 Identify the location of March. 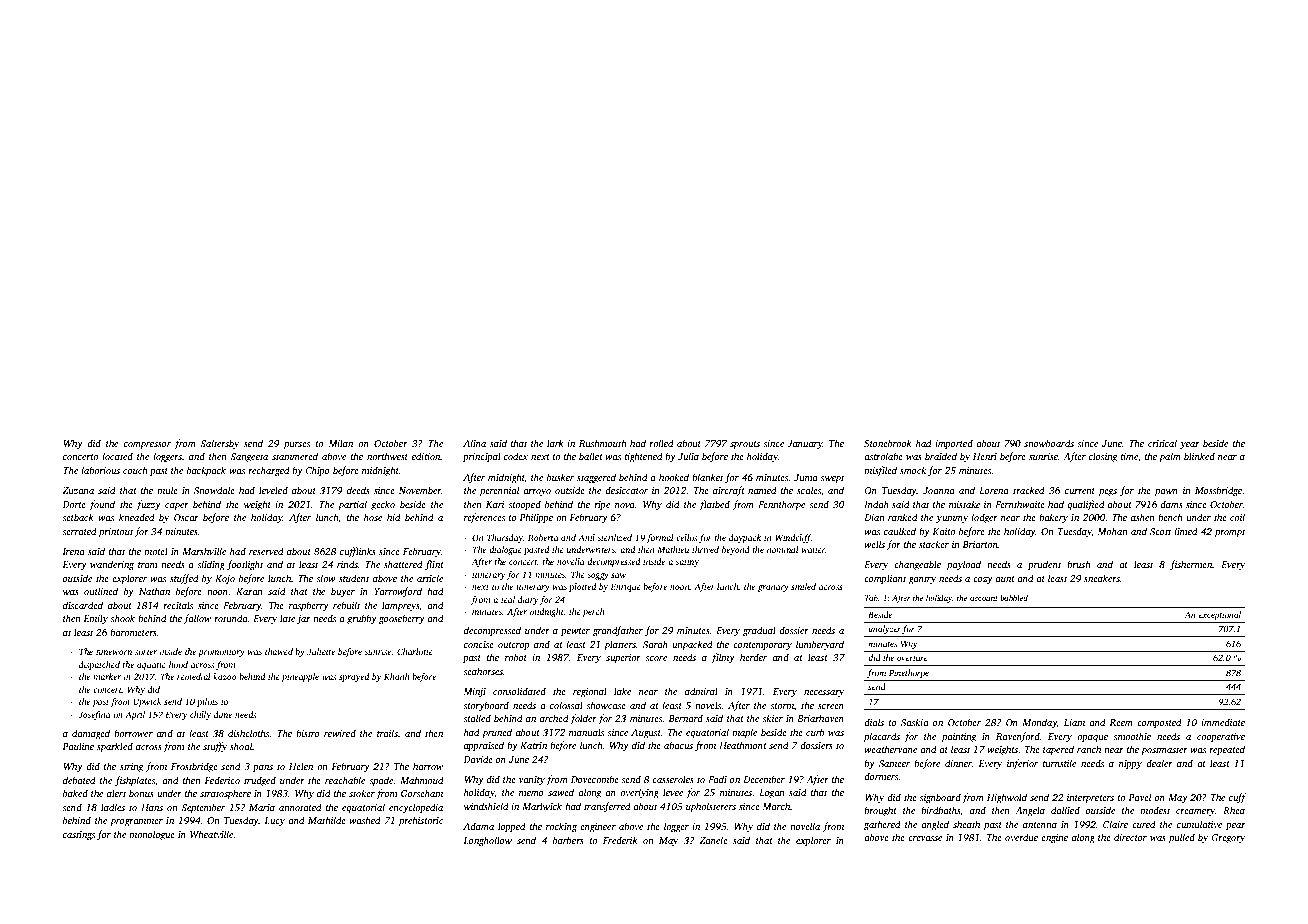
(776, 806).
